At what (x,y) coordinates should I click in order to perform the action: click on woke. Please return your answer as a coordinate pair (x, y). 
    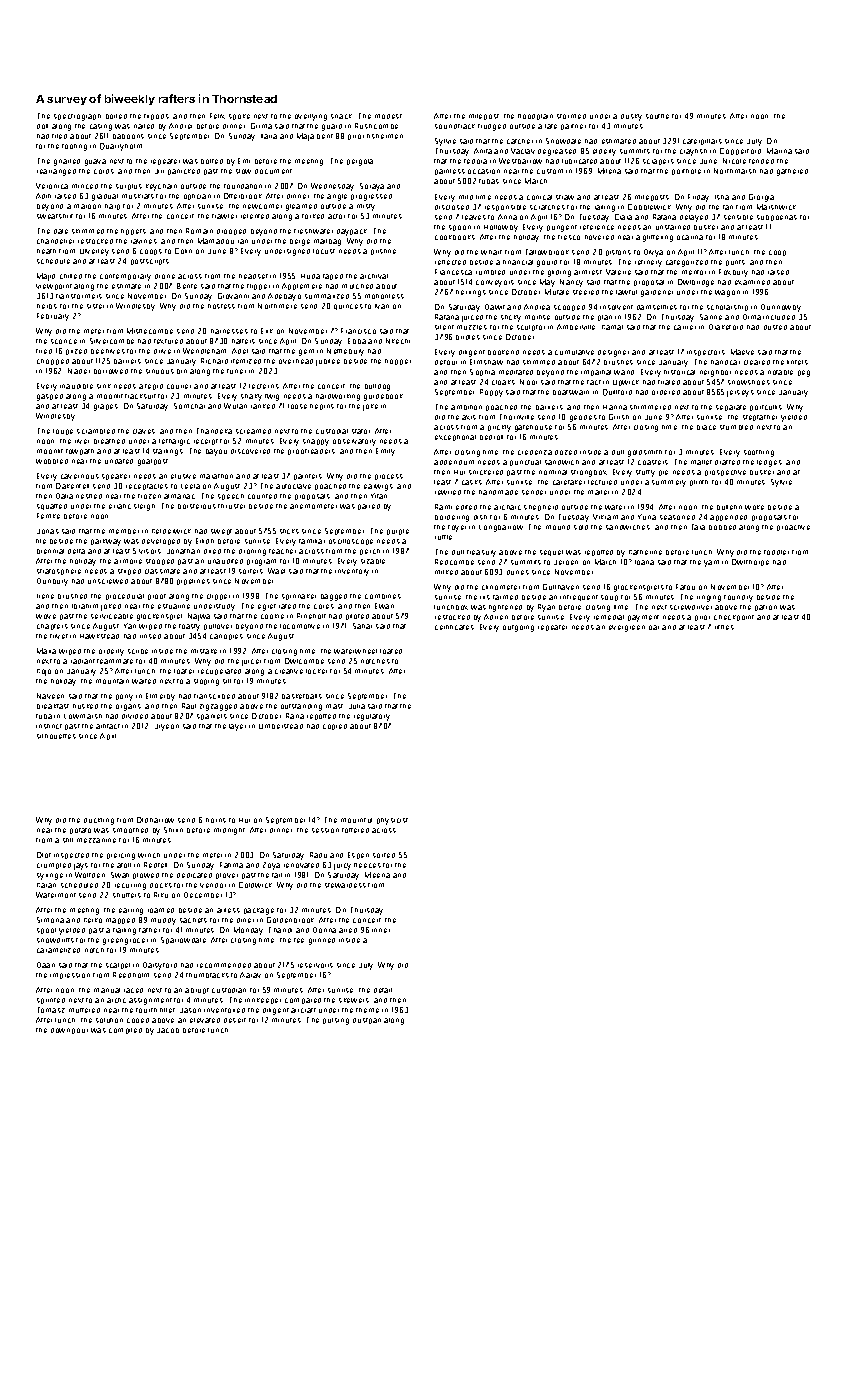
    Looking at the image, I should click on (754, 507).
